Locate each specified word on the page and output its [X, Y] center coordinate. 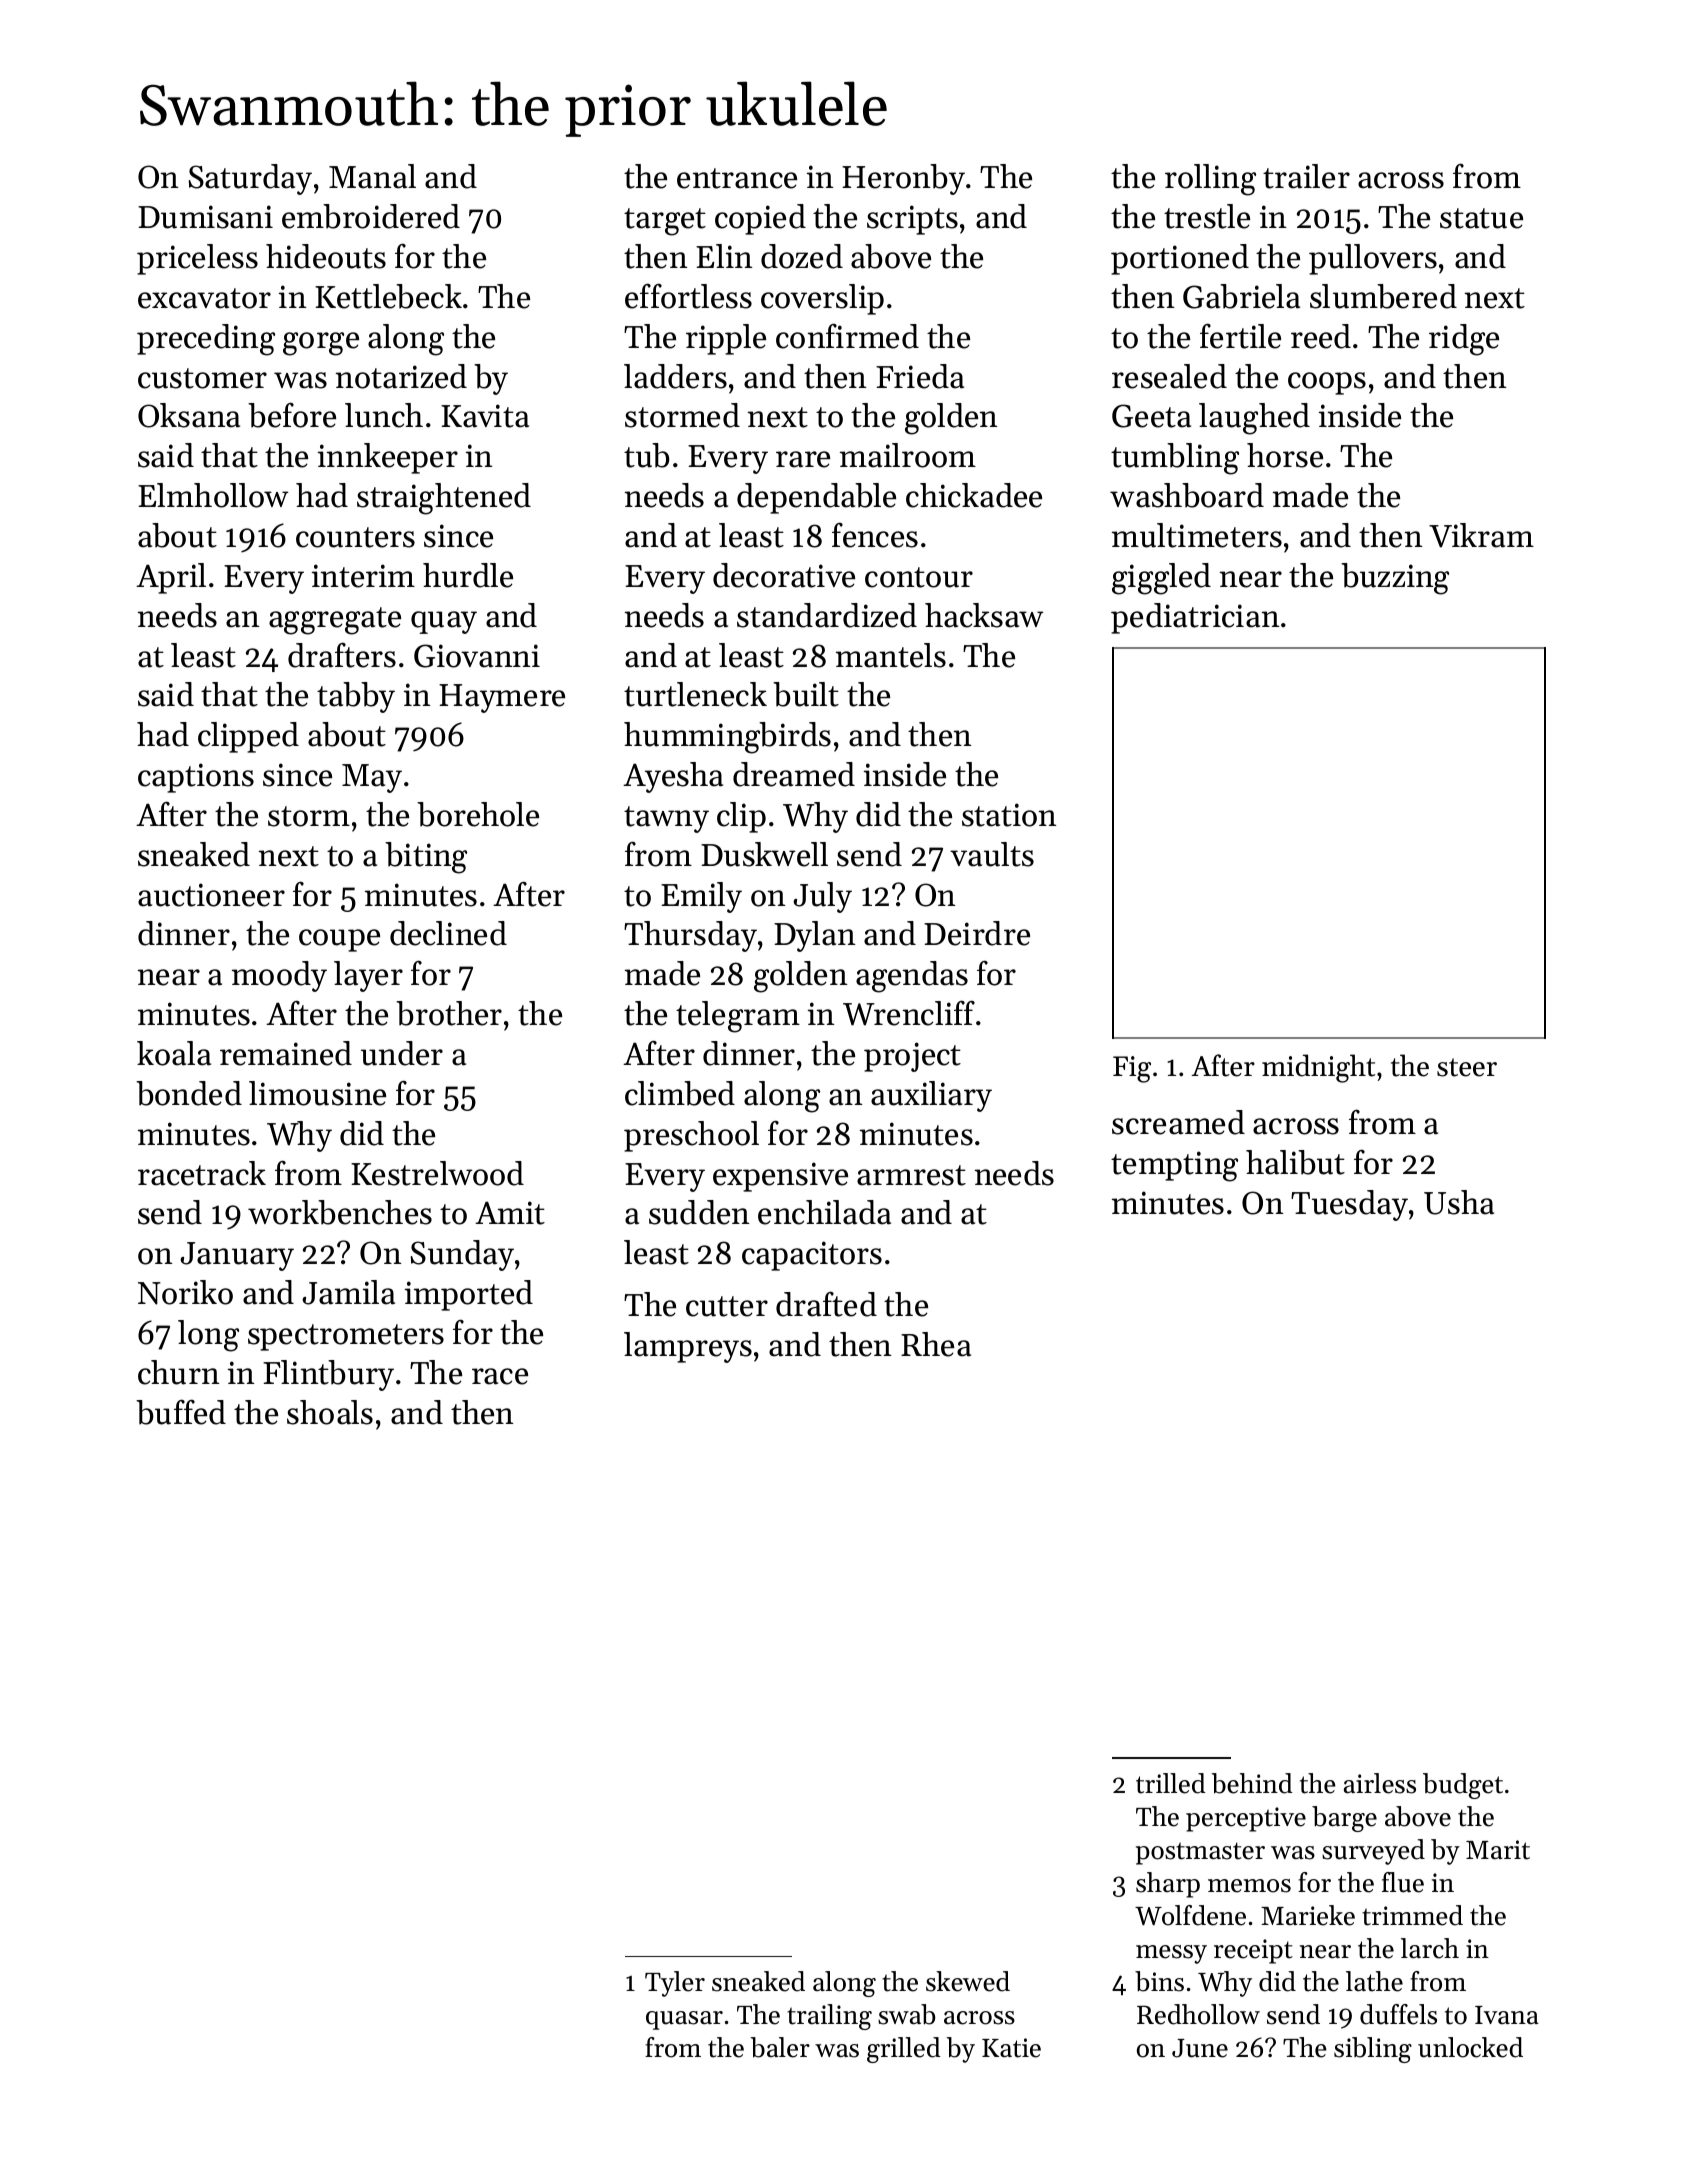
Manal [372, 176]
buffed [181, 1412]
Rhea [936, 1344]
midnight [1318, 1068]
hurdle [468, 575]
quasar [684, 2020]
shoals [330, 1412]
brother [449, 1013]
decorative [784, 575]
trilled [1171, 1783]
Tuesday [1349, 1205]
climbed [680, 1093]
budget [1463, 1786]
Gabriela [1241, 296]
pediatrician [1195, 618]
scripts [912, 220]
